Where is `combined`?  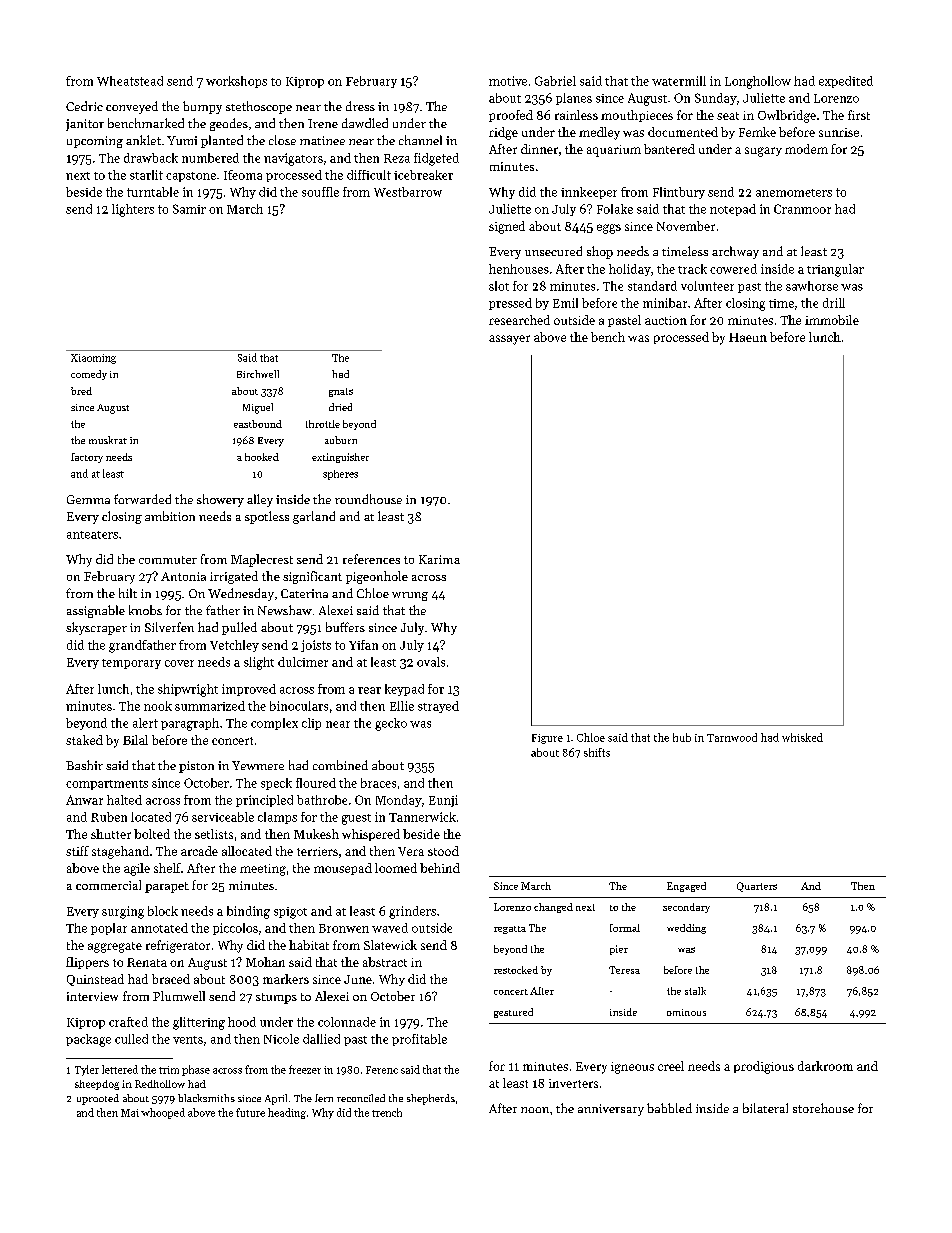
combined is located at coordinates (340, 765).
